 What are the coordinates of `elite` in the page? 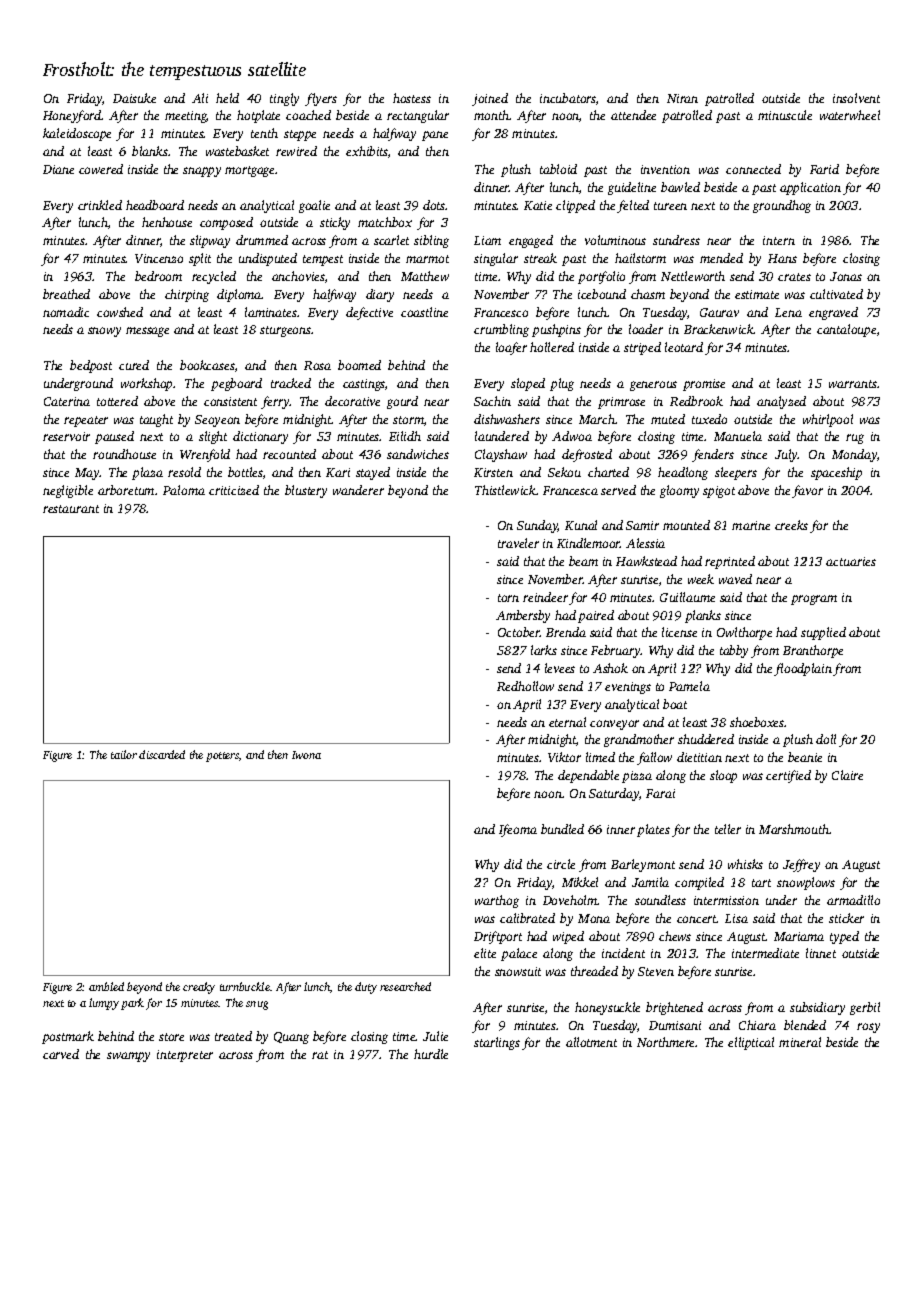 It's located at (485, 953).
